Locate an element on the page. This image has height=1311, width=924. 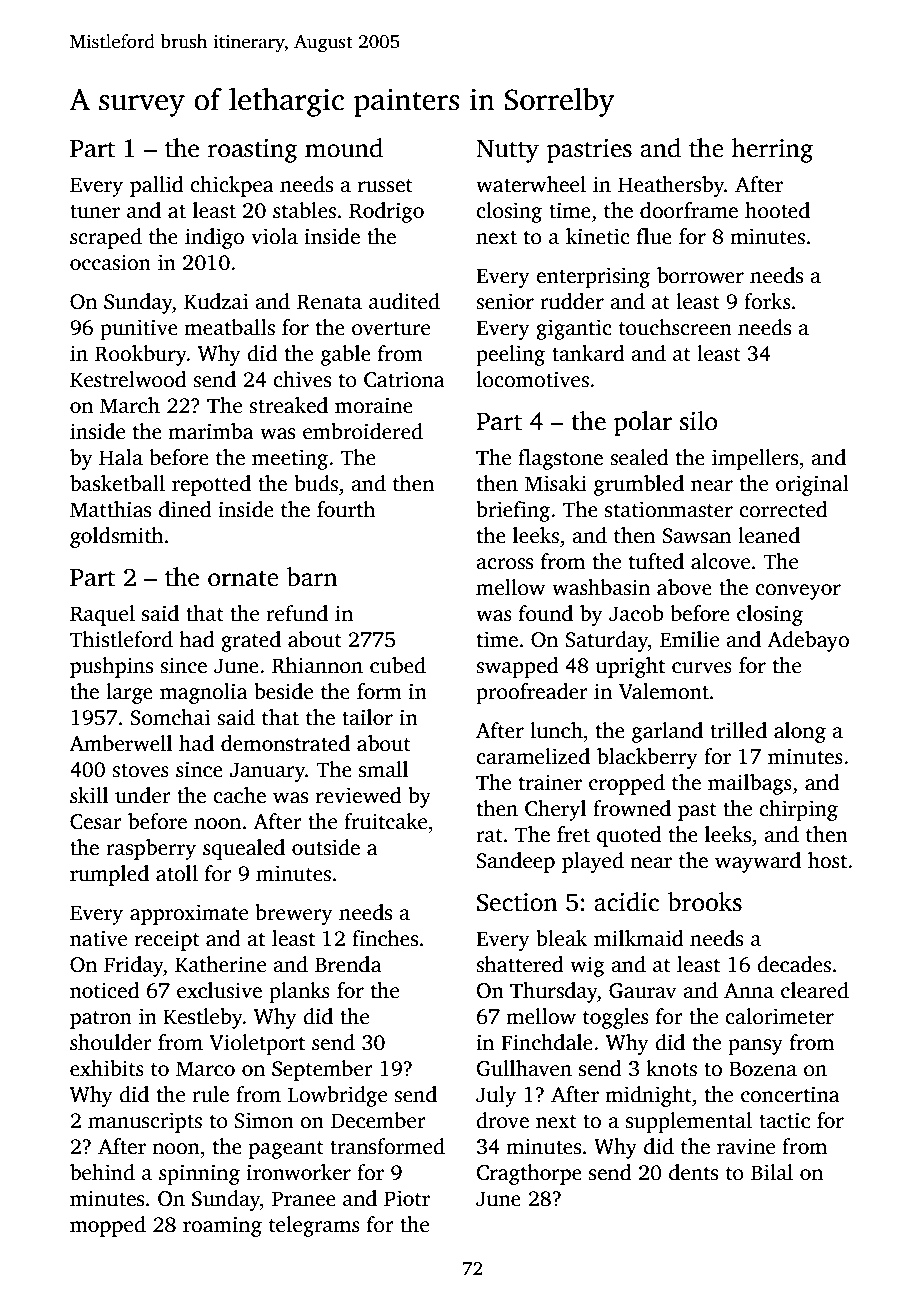
pallid is located at coordinates (157, 186).
